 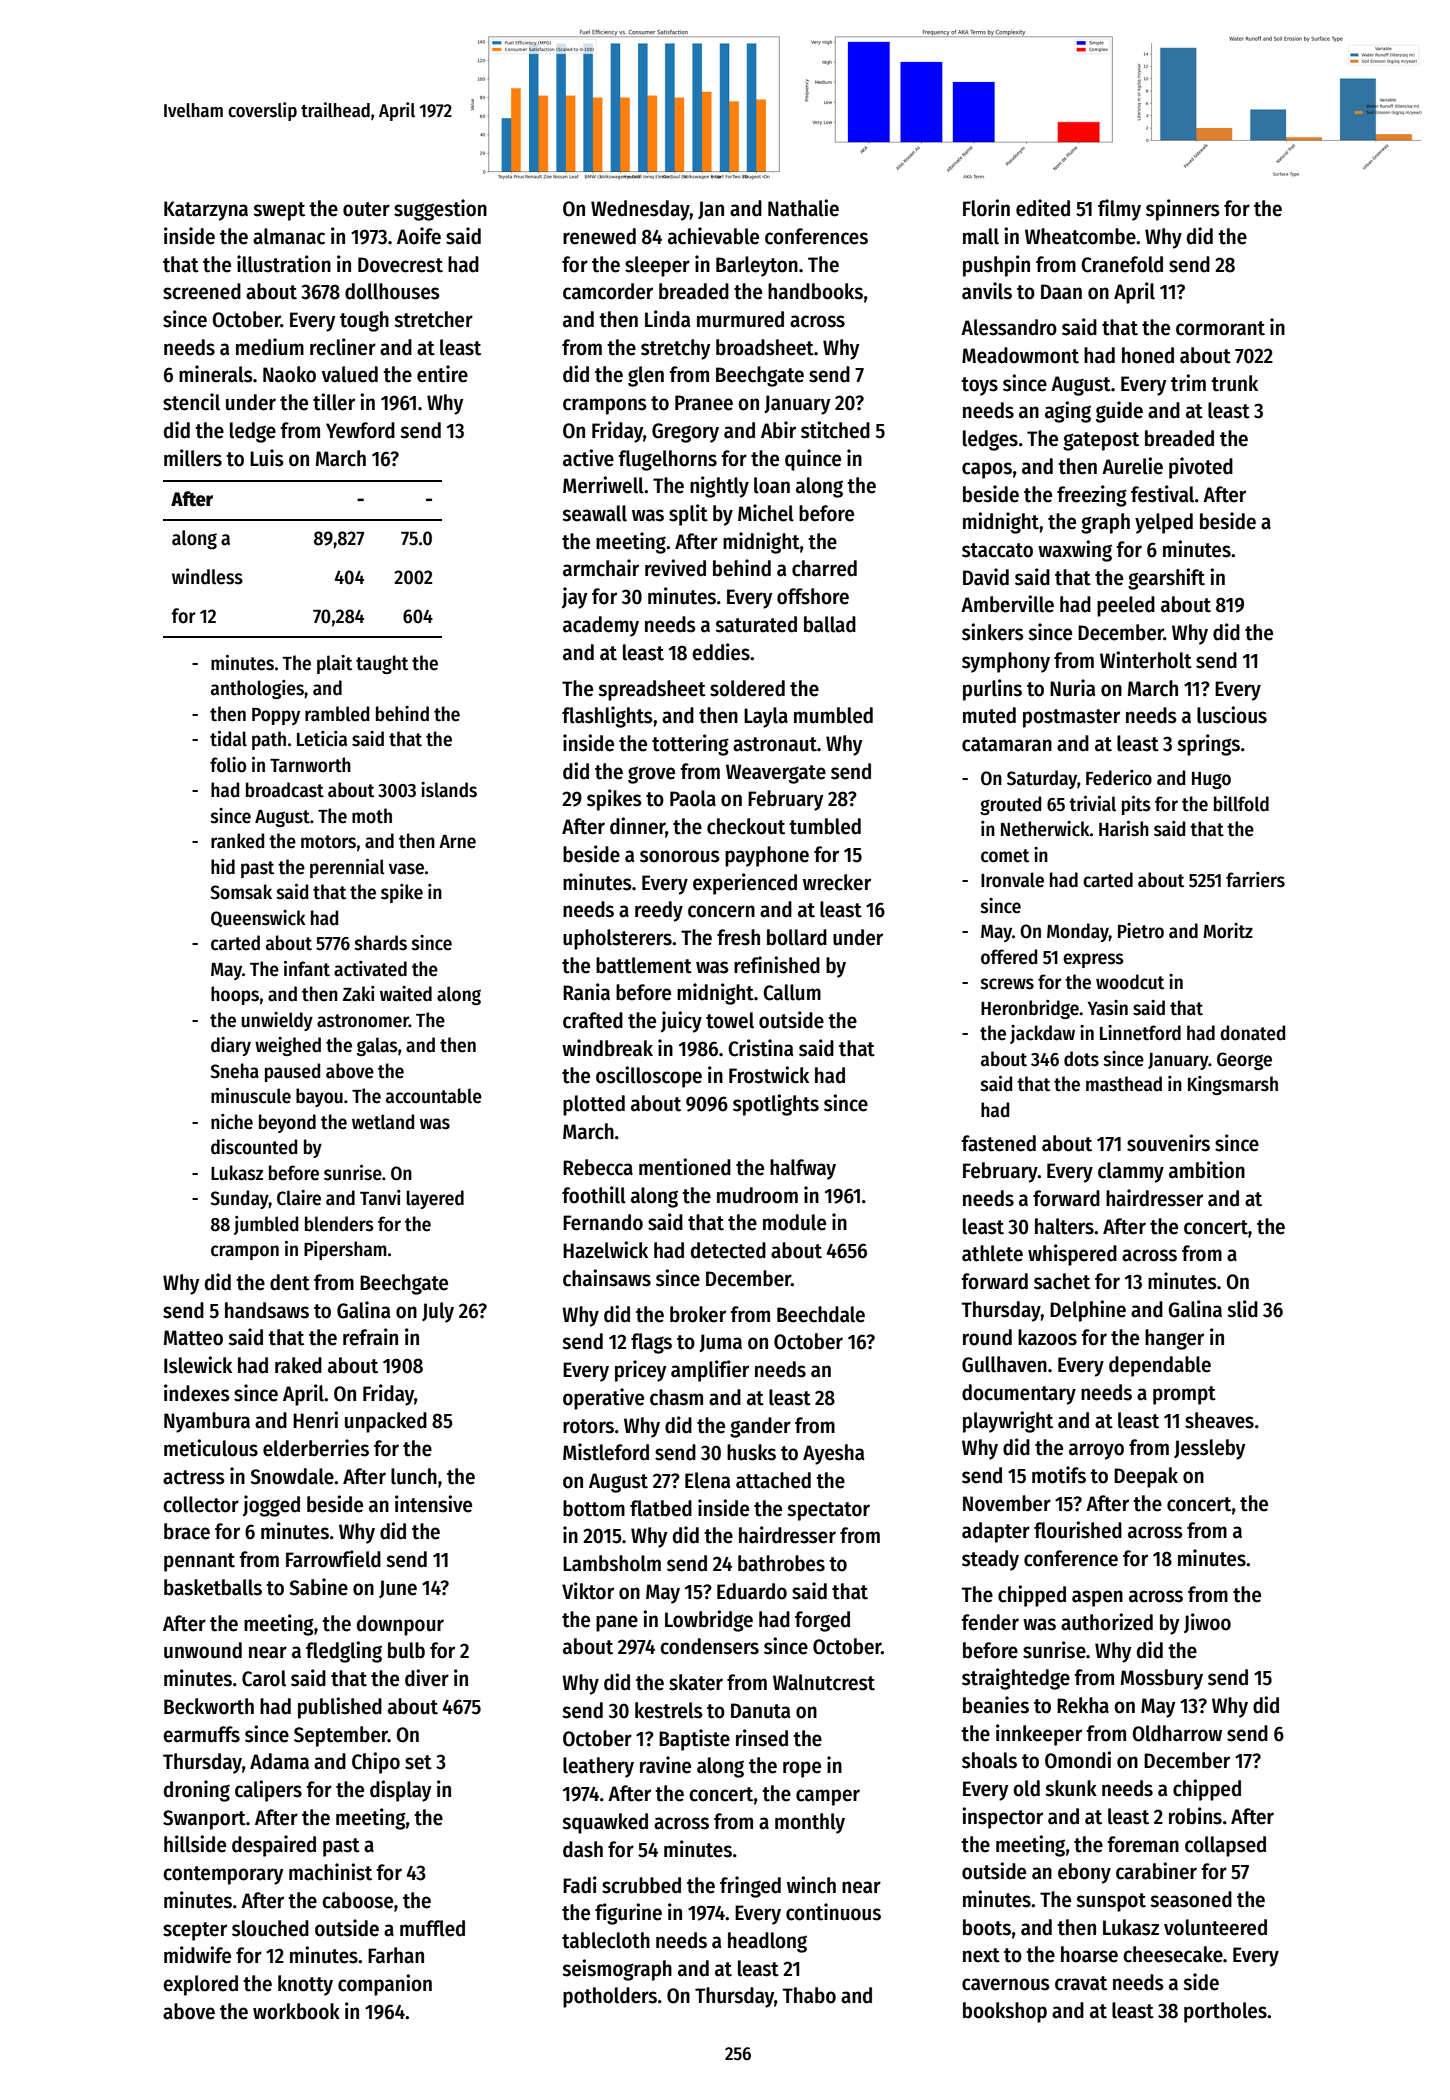 I want to click on chasm, so click(x=676, y=1397).
